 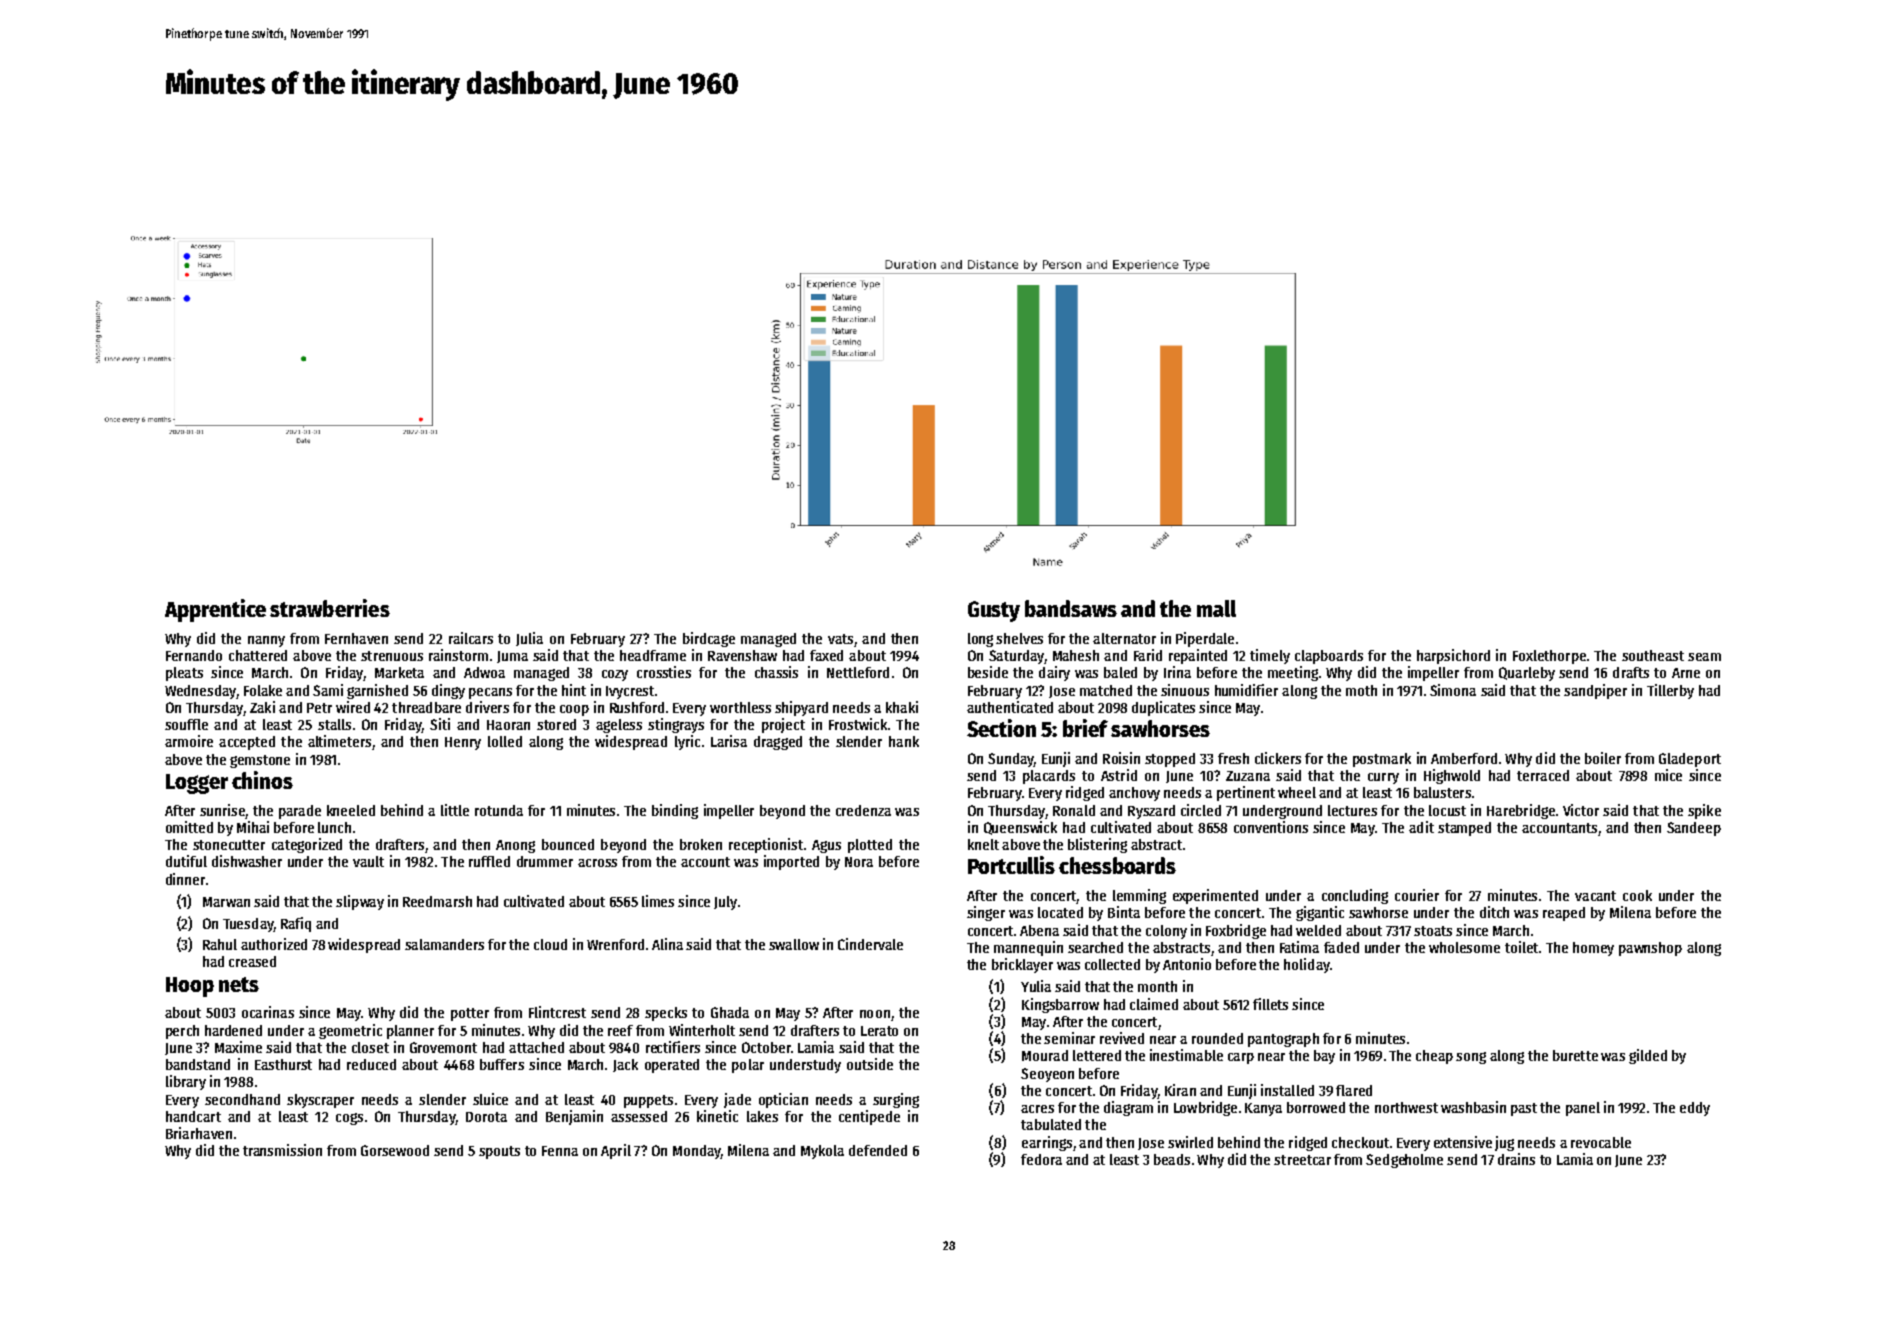 What do you see at coordinates (1106, 690) in the page?
I see `matched` at bounding box center [1106, 690].
